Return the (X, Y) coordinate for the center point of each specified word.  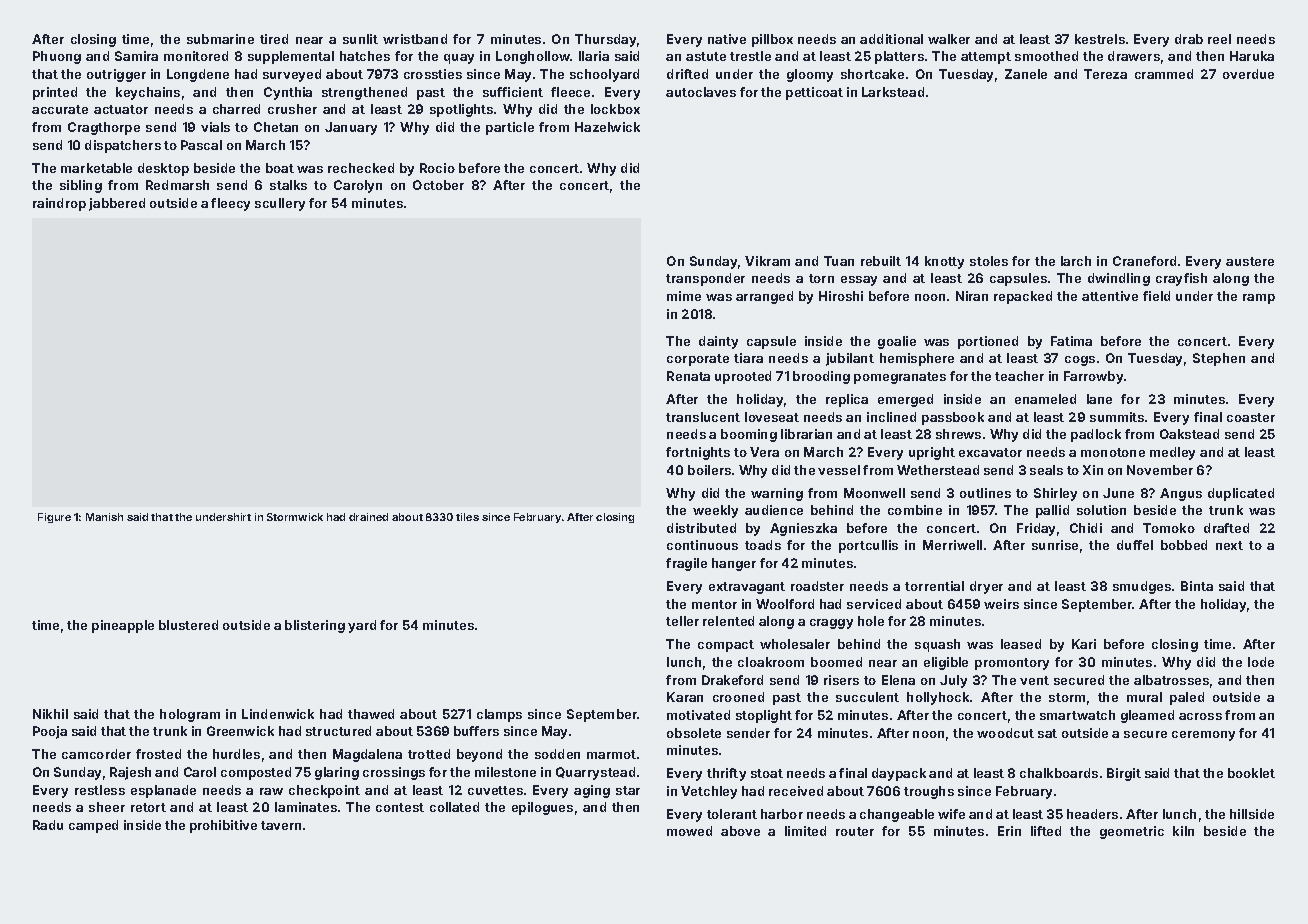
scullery (280, 204)
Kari (1084, 644)
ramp (1259, 299)
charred (236, 109)
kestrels (1100, 39)
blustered (188, 625)
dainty (718, 342)
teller (682, 621)
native (727, 39)
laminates (306, 807)
